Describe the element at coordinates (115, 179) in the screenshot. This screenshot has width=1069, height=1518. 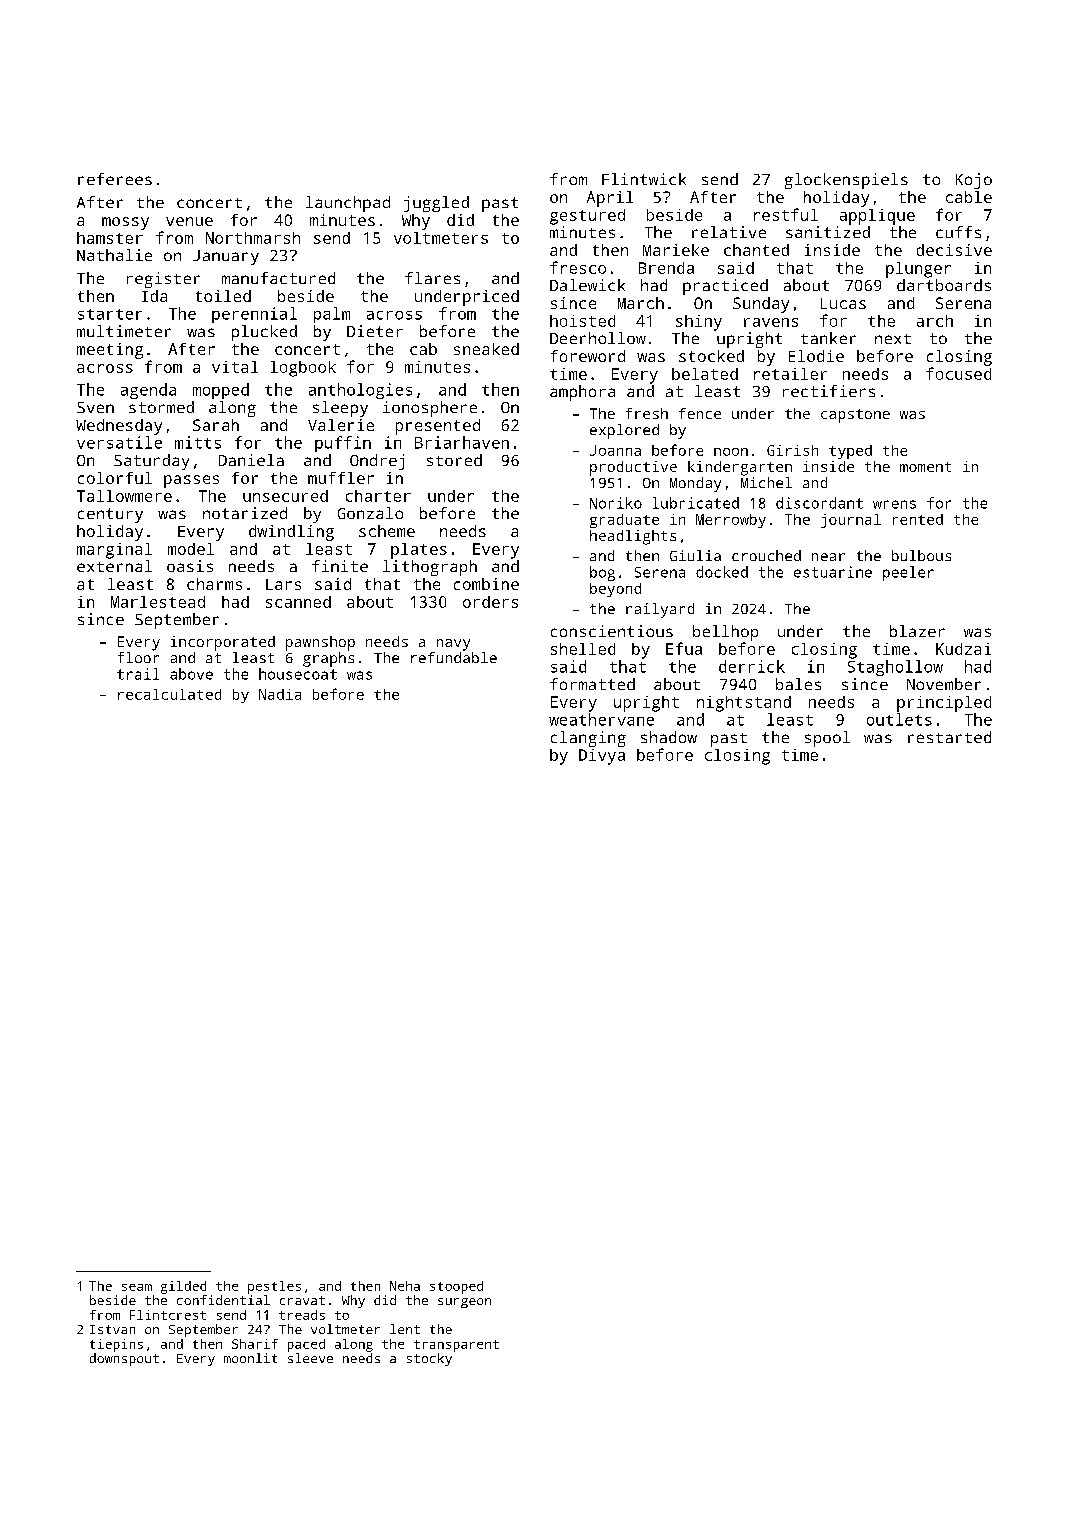
I see `referees` at that location.
